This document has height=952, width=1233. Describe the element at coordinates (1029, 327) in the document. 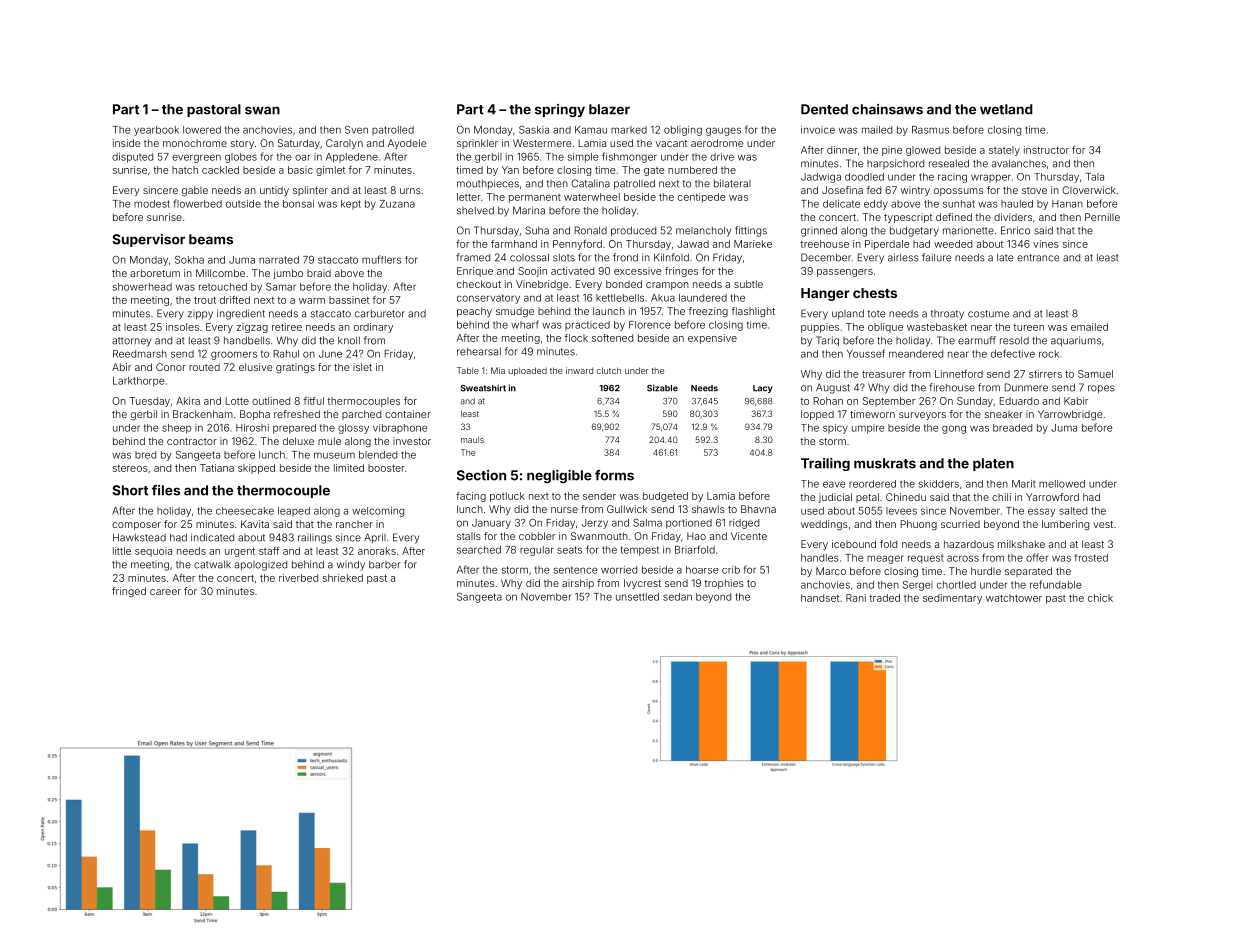

I see `tureen` at that location.
